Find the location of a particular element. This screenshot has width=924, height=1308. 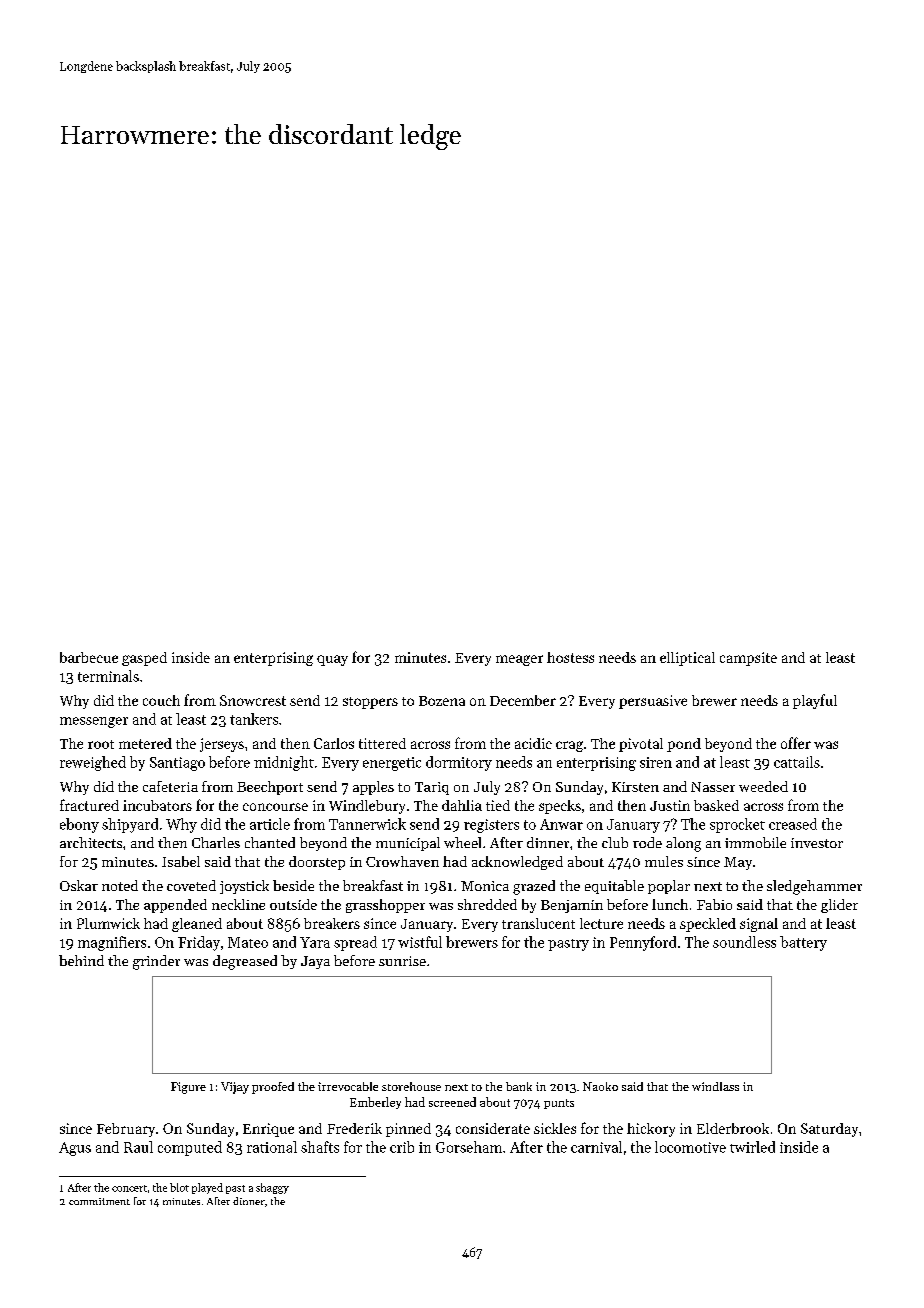

shaggy is located at coordinates (272, 1188).
